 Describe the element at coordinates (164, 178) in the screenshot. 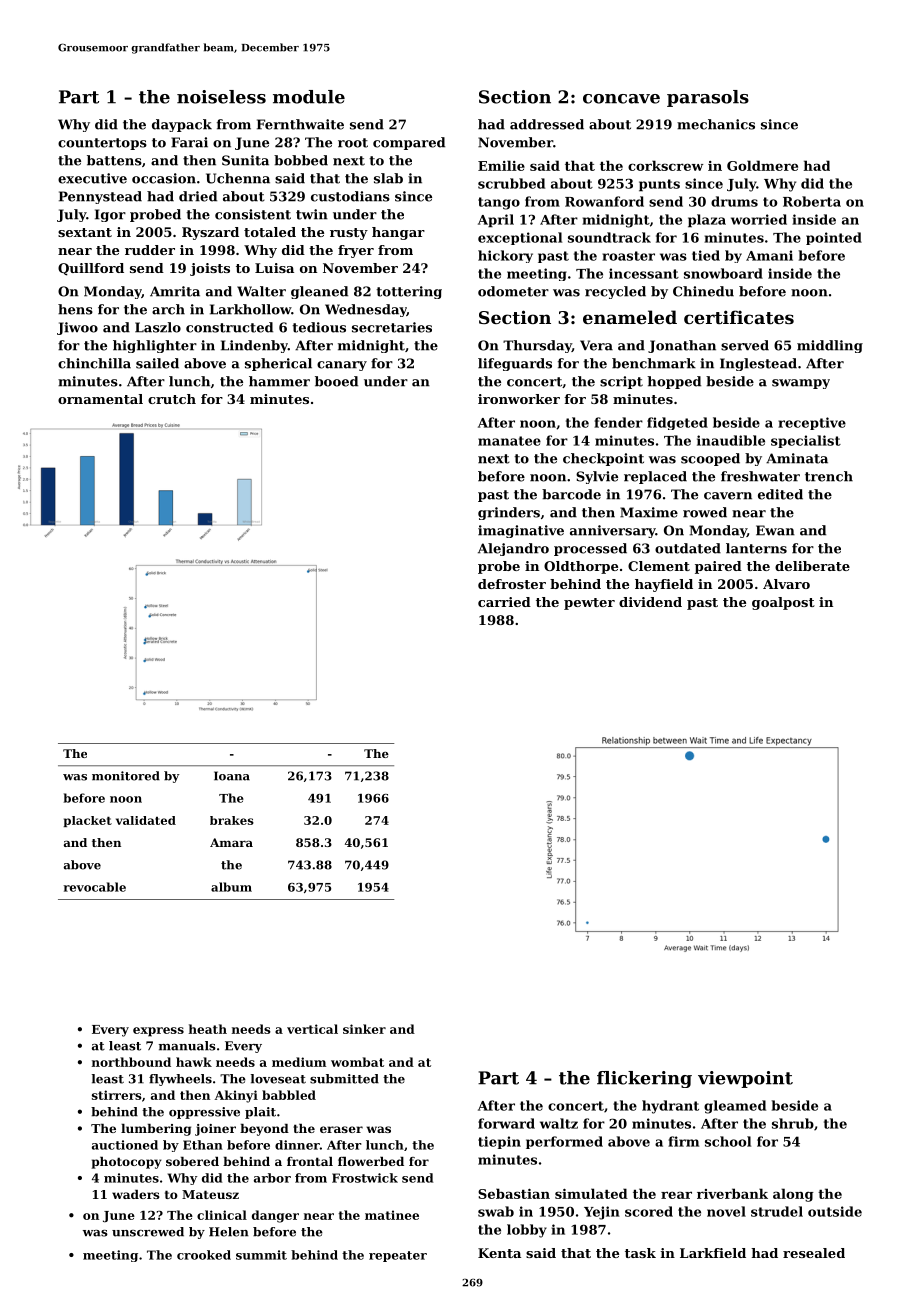

I see `occasion` at that location.
